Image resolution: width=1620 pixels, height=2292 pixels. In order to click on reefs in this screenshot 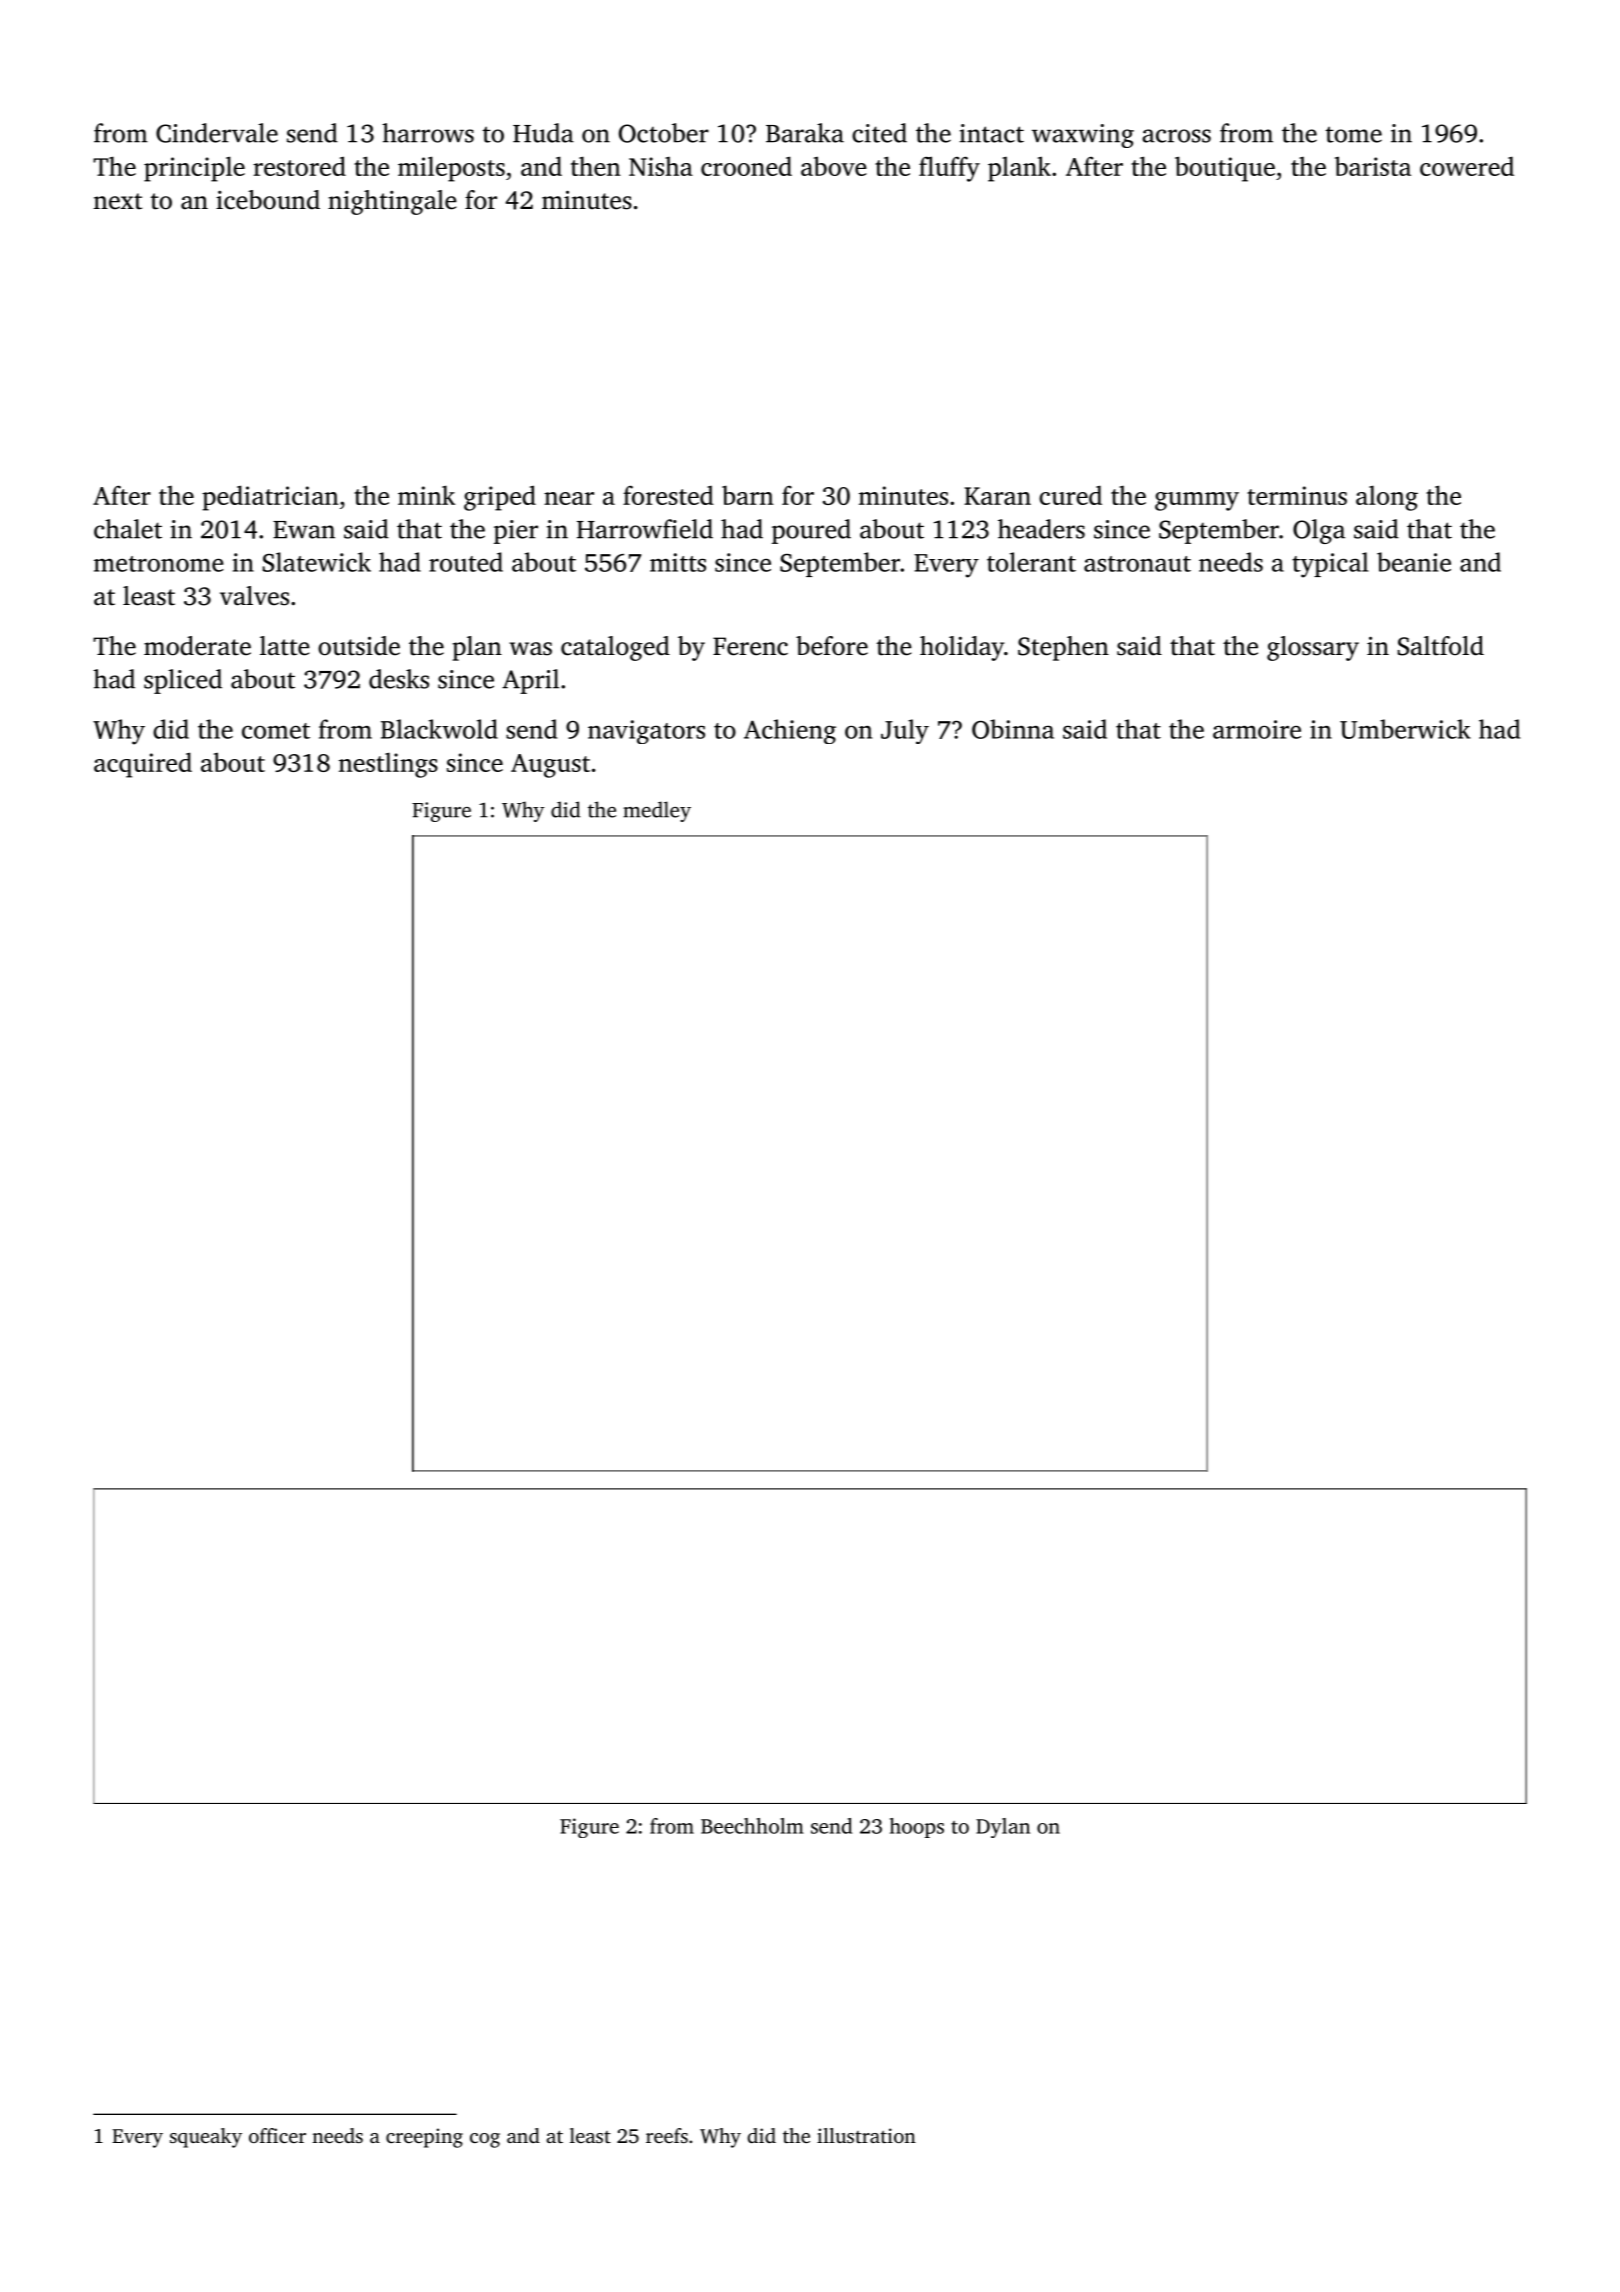, I will do `click(667, 2135)`.
